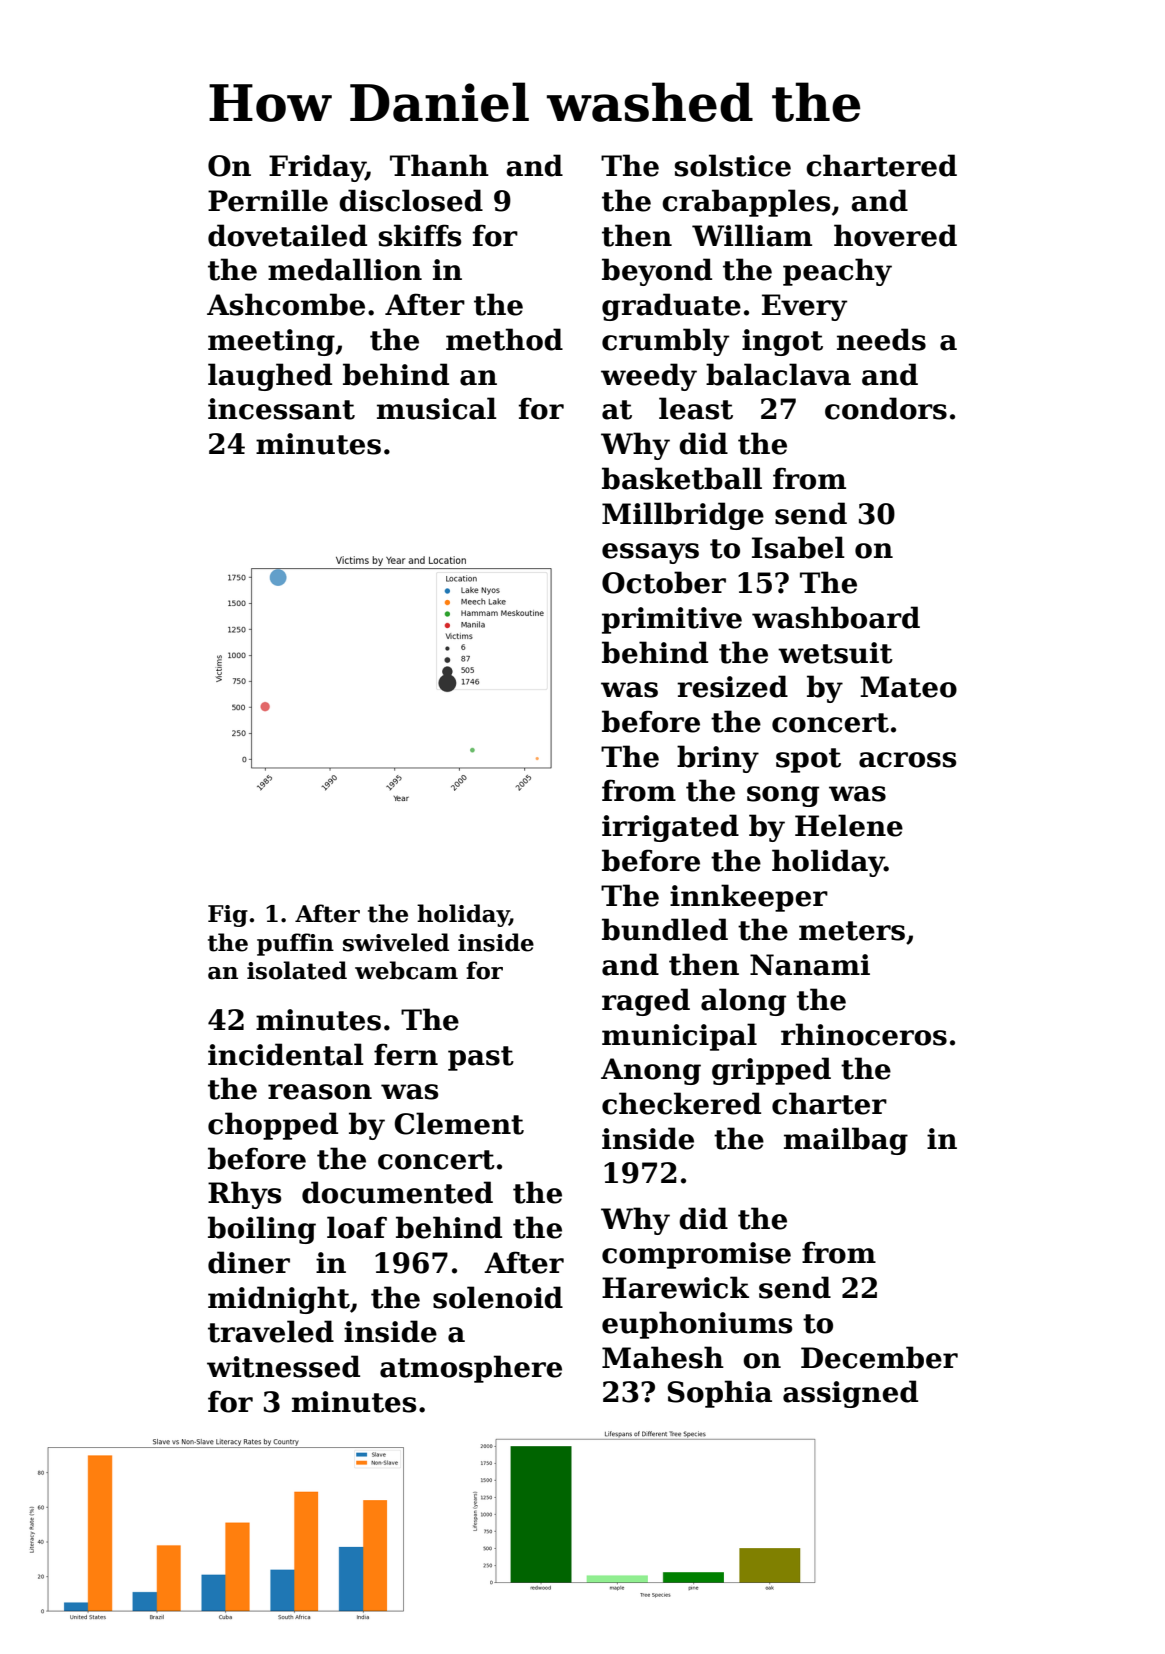  What do you see at coordinates (279, 1300) in the screenshot?
I see `midnight` at bounding box center [279, 1300].
